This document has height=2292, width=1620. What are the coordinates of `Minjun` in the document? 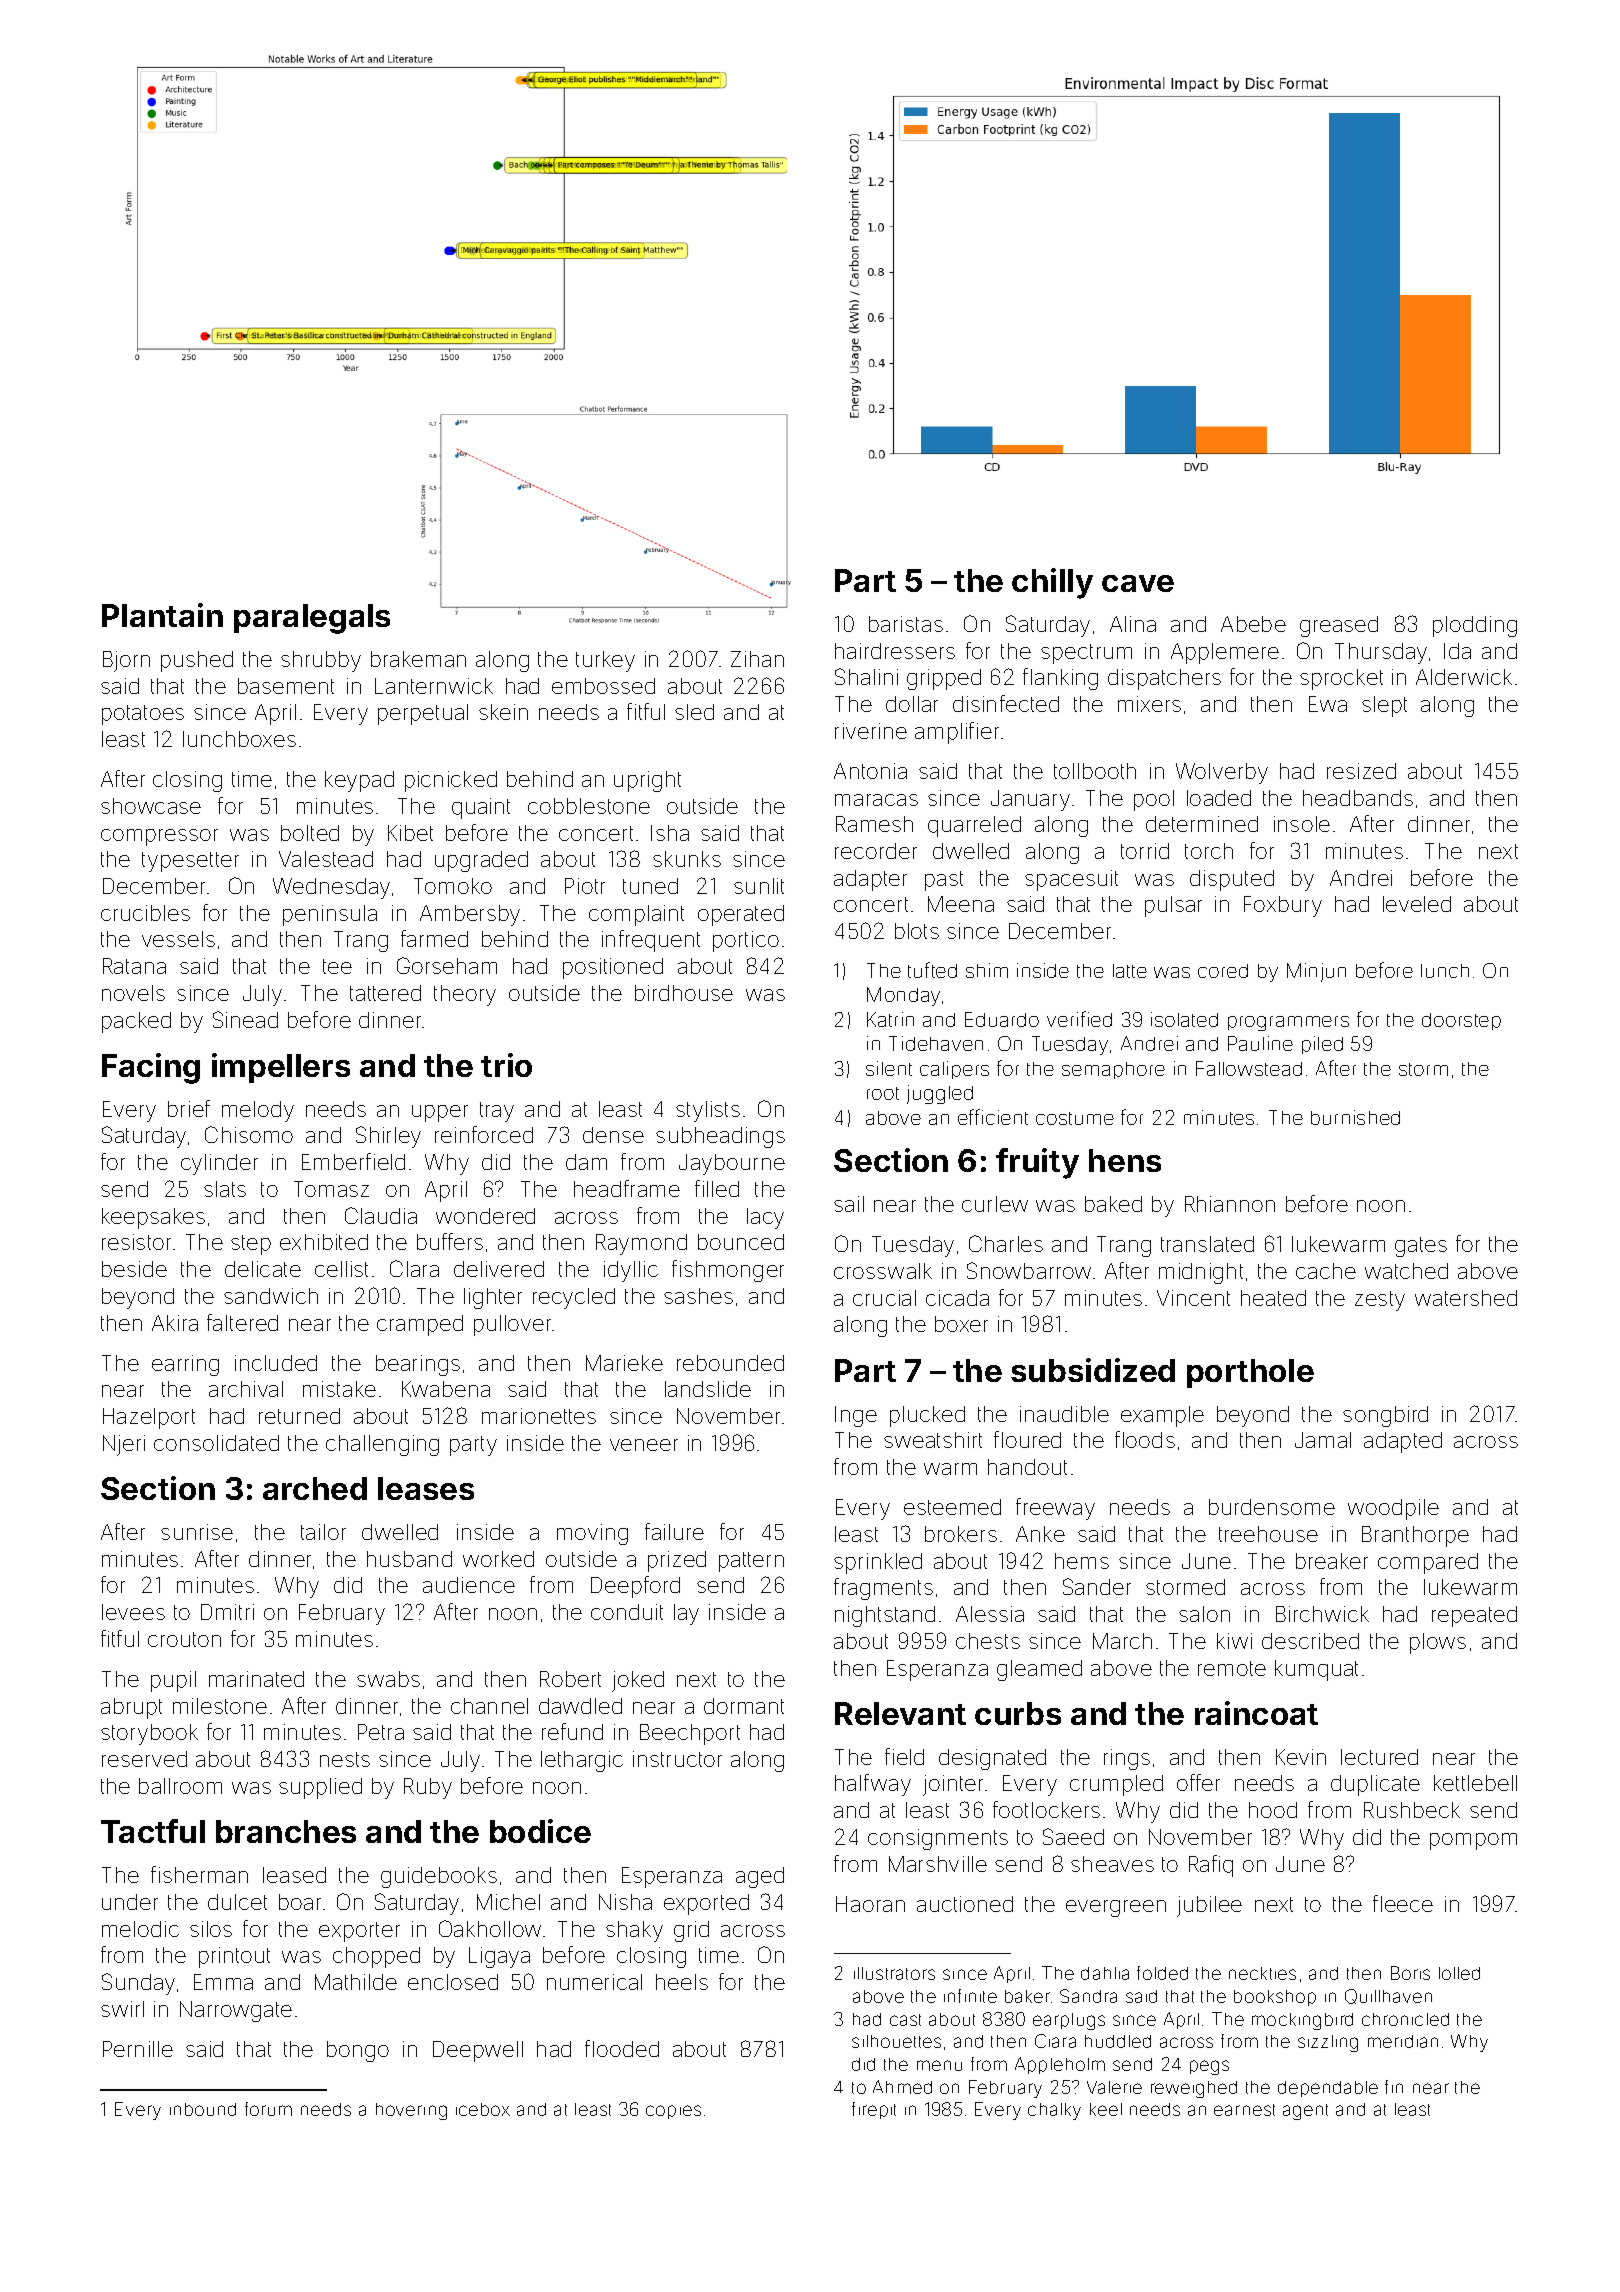 It's located at (1316, 972).
